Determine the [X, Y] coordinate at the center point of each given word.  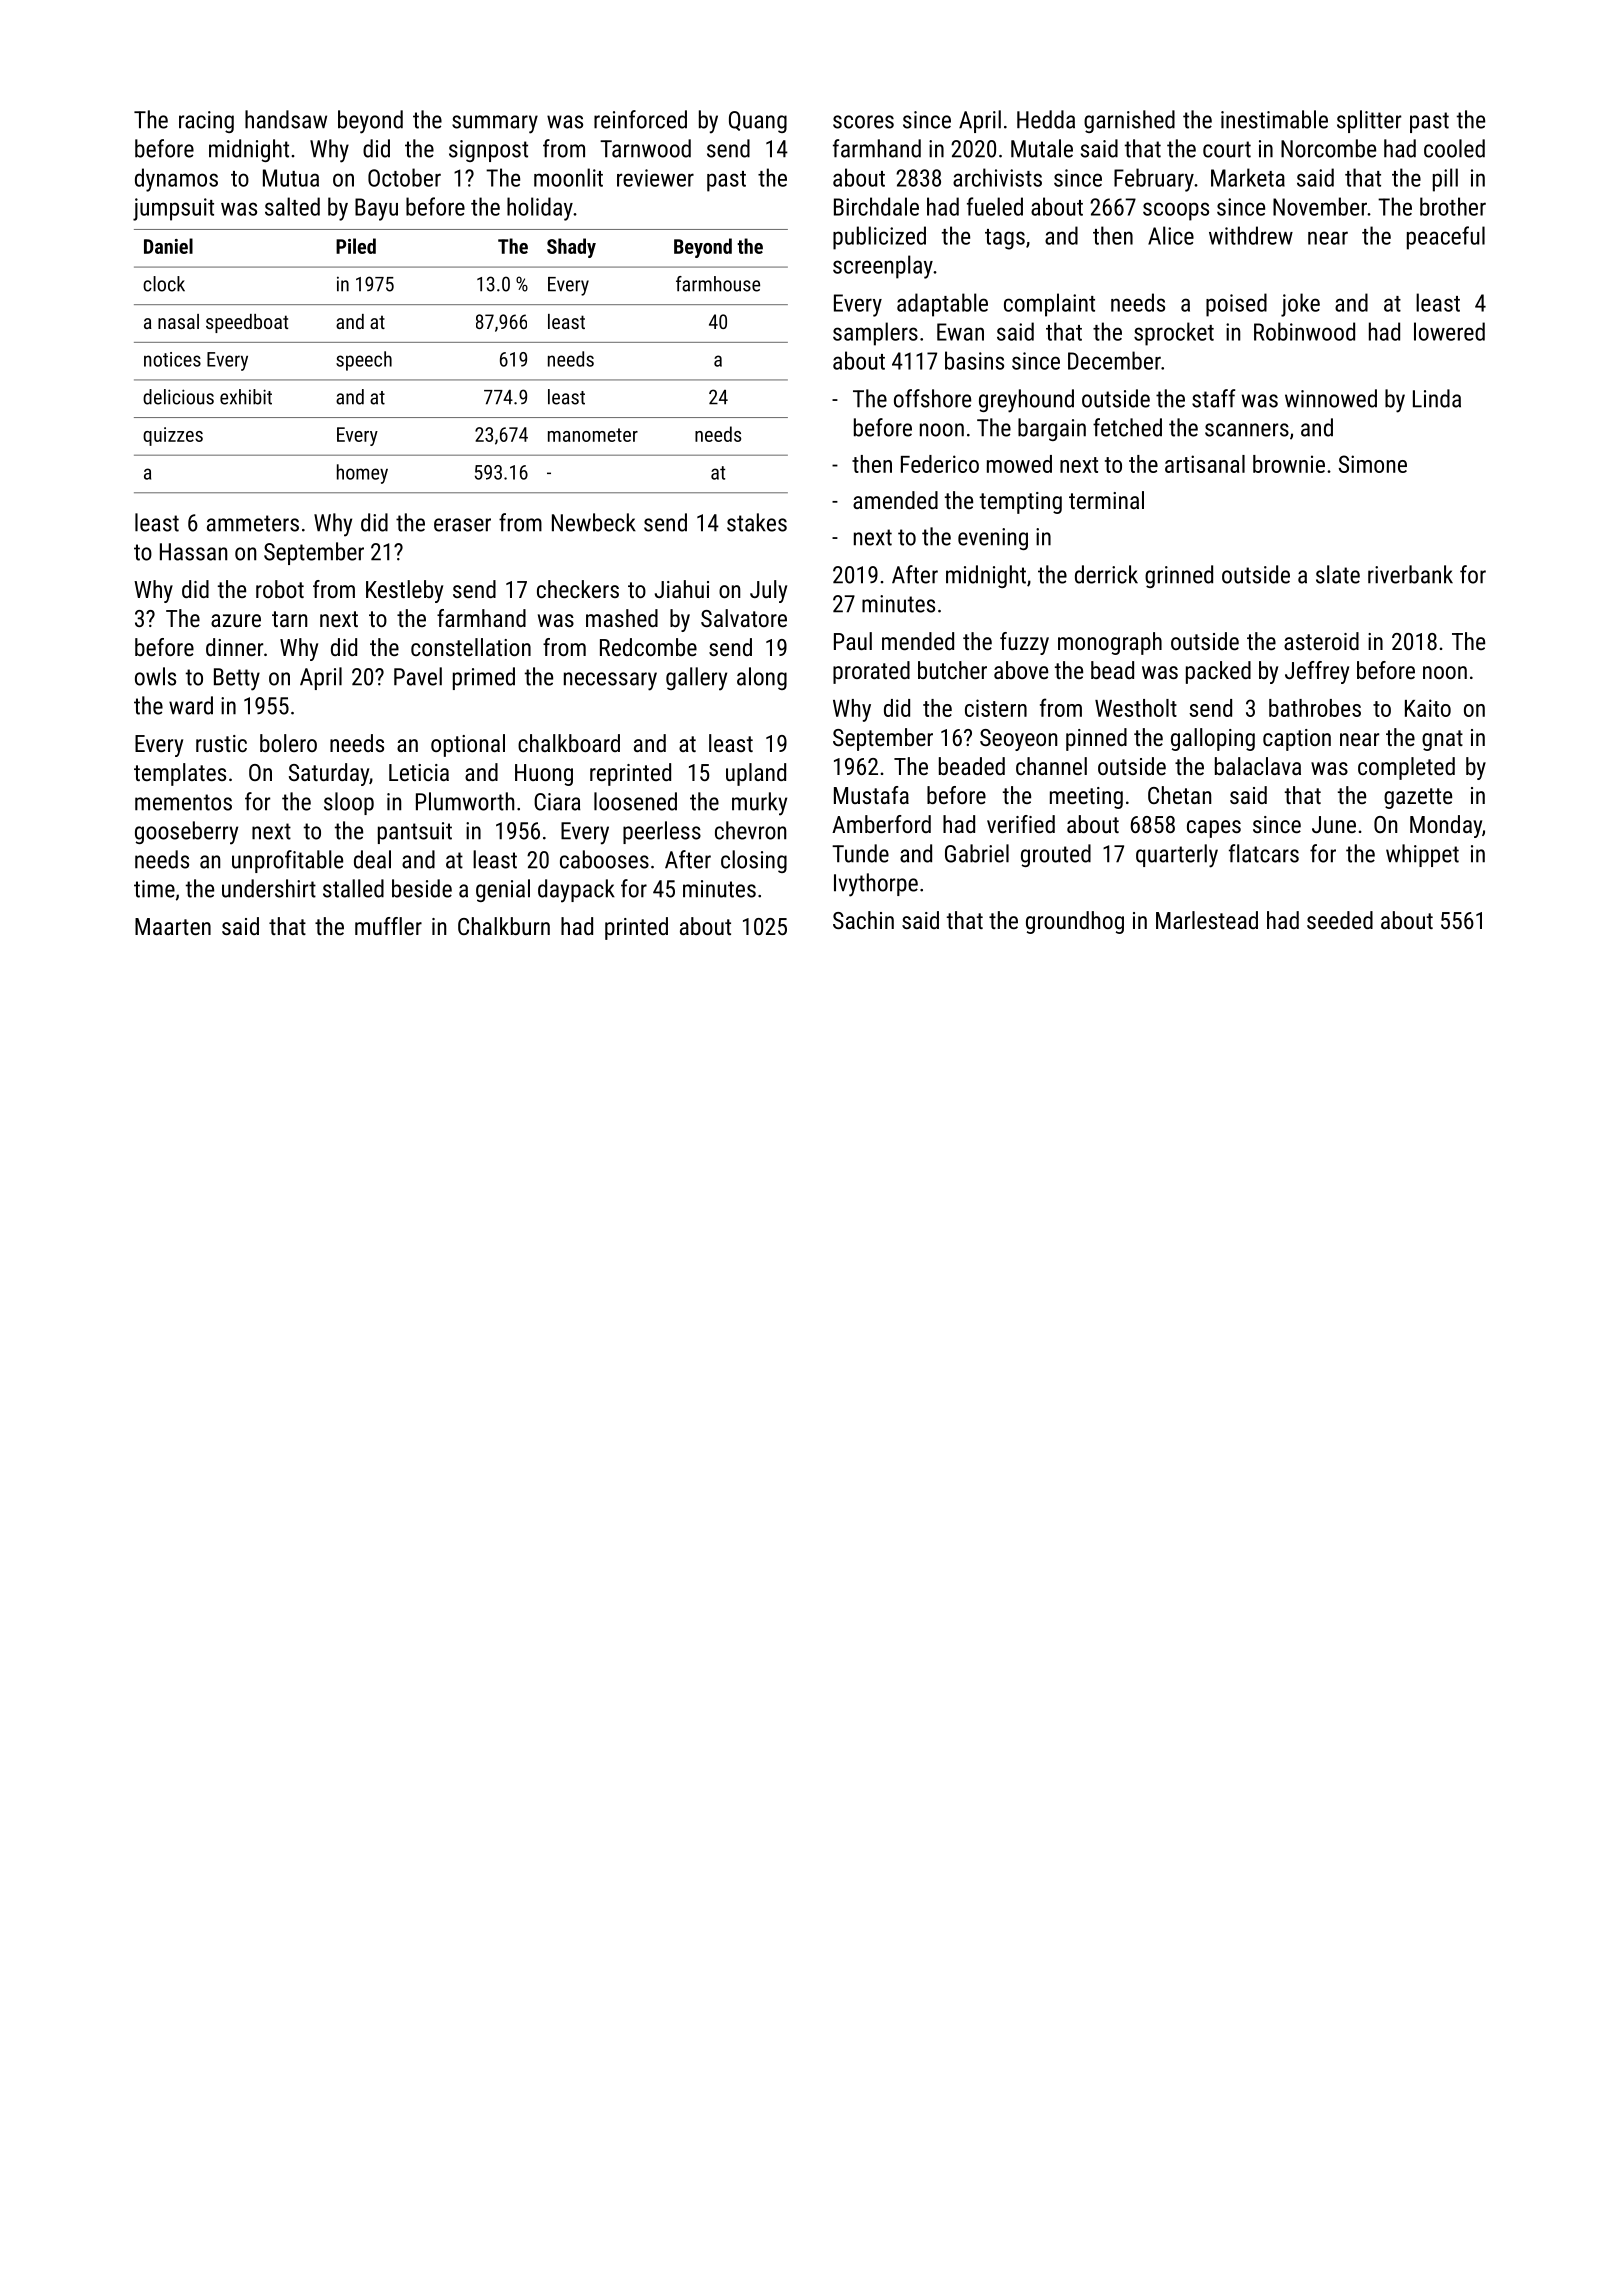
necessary [610, 681]
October [404, 177]
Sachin [863, 920]
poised [1236, 305]
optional [468, 745]
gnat [1442, 740]
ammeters [253, 523]
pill [1445, 180]
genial [503, 890]
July [768, 591]
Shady [571, 248]
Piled [356, 246]
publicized [879, 238]
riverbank [1410, 574]
